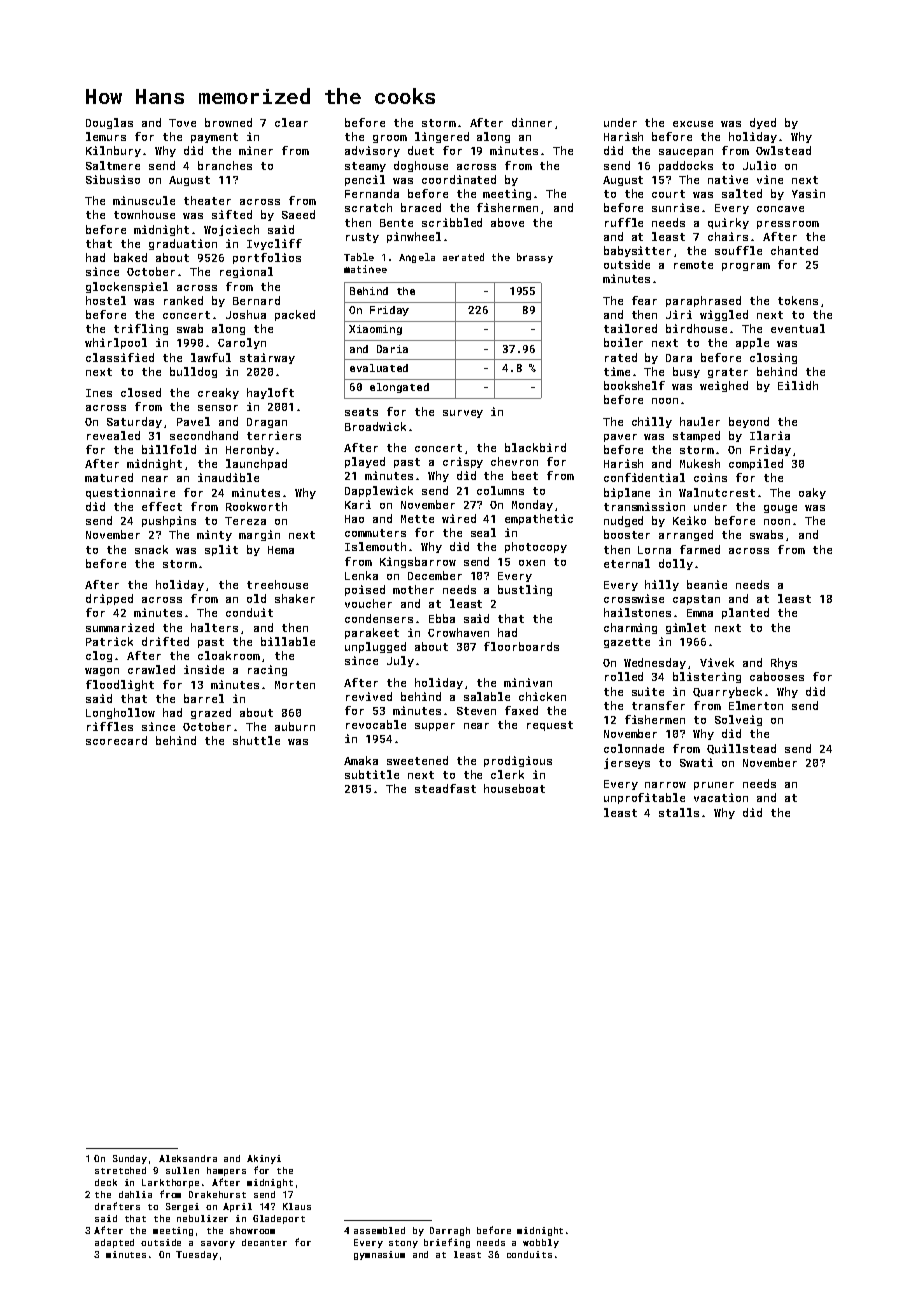 The width and height of the screenshot is (924, 1308). What do you see at coordinates (114, 1243) in the screenshot?
I see `adapted` at bounding box center [114, 1243].
